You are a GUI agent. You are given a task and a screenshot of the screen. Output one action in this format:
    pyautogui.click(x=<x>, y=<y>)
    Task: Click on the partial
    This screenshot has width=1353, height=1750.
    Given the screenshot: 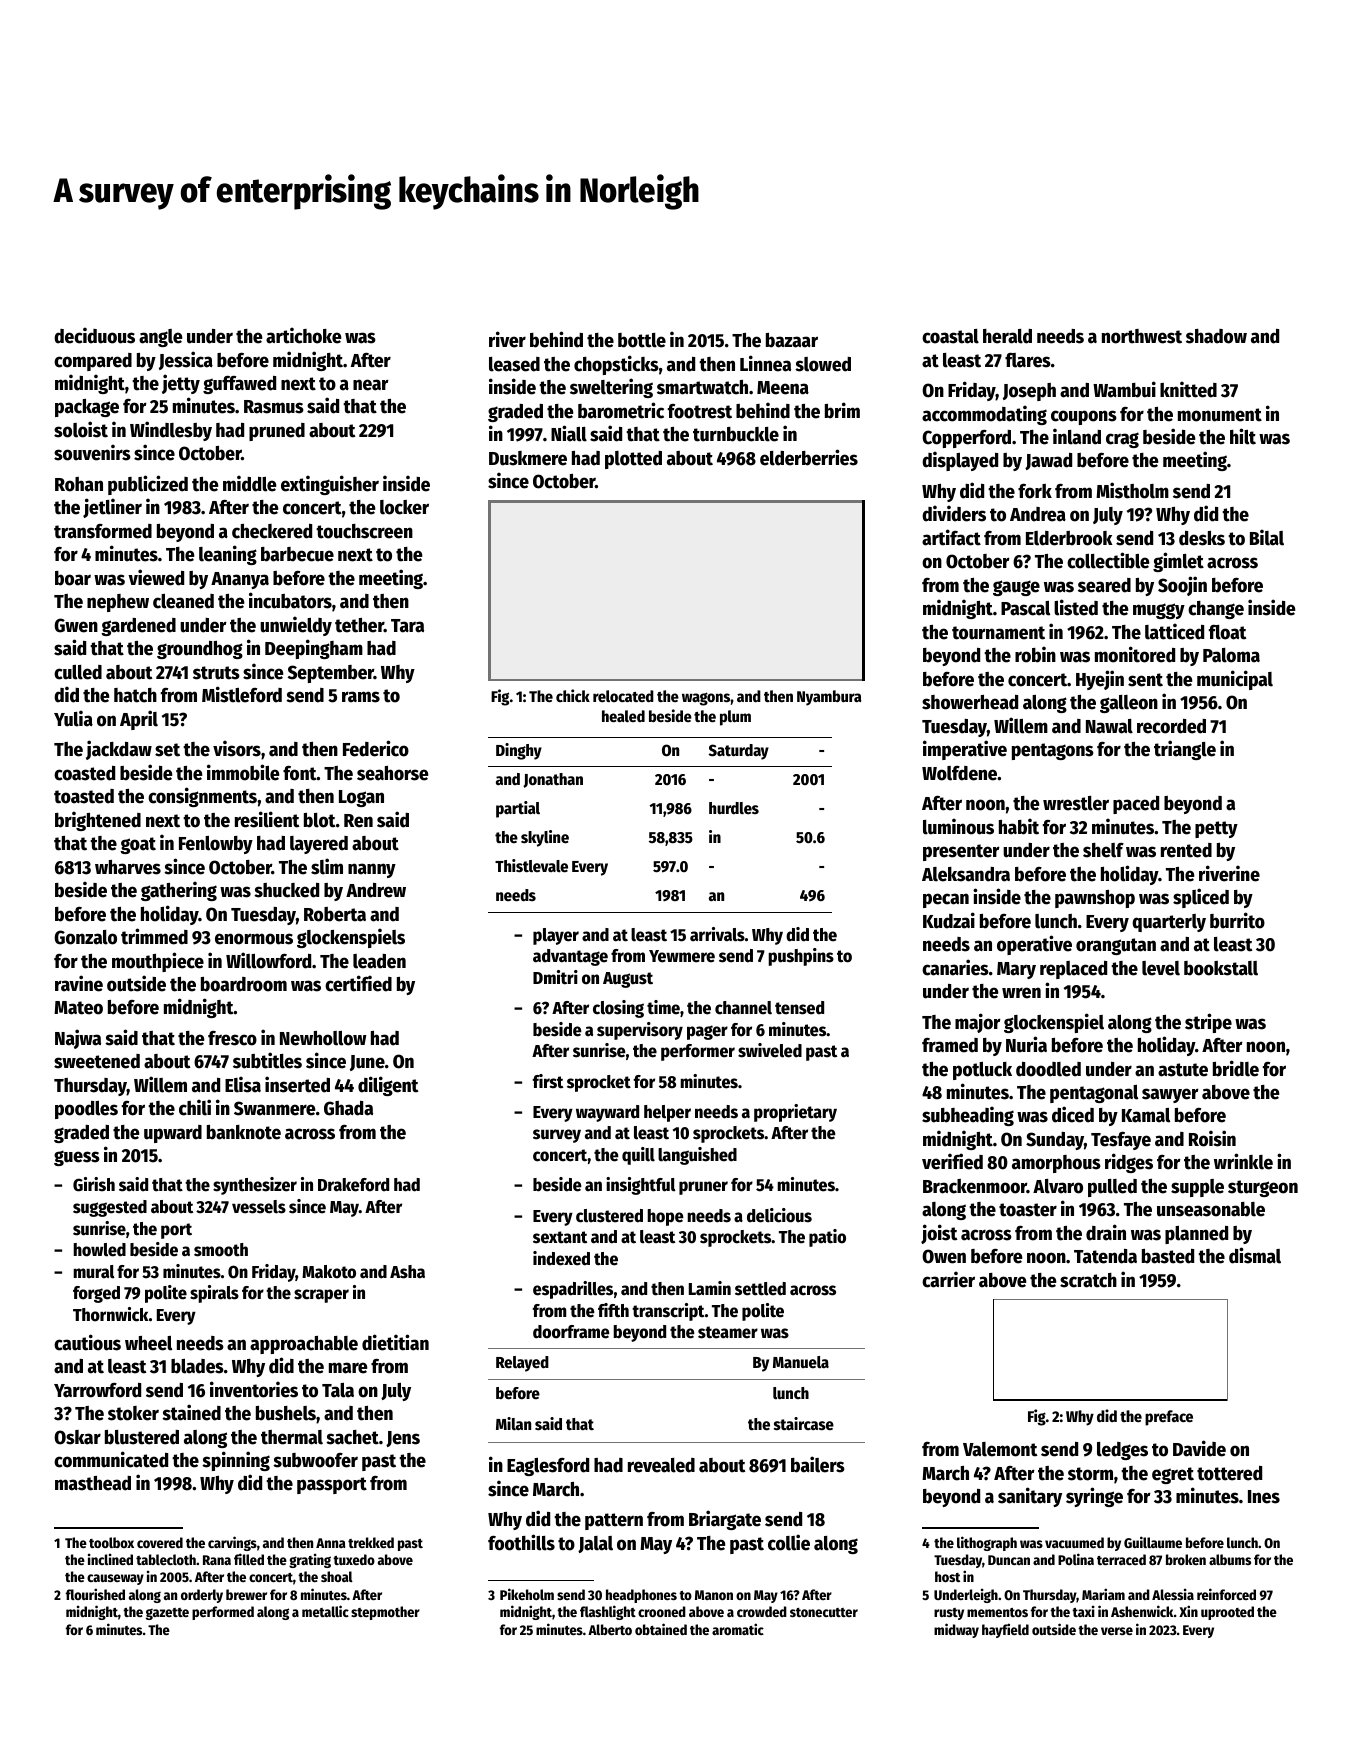 What is the action you would take?
    pyautogui.click(x=518, y=809)
